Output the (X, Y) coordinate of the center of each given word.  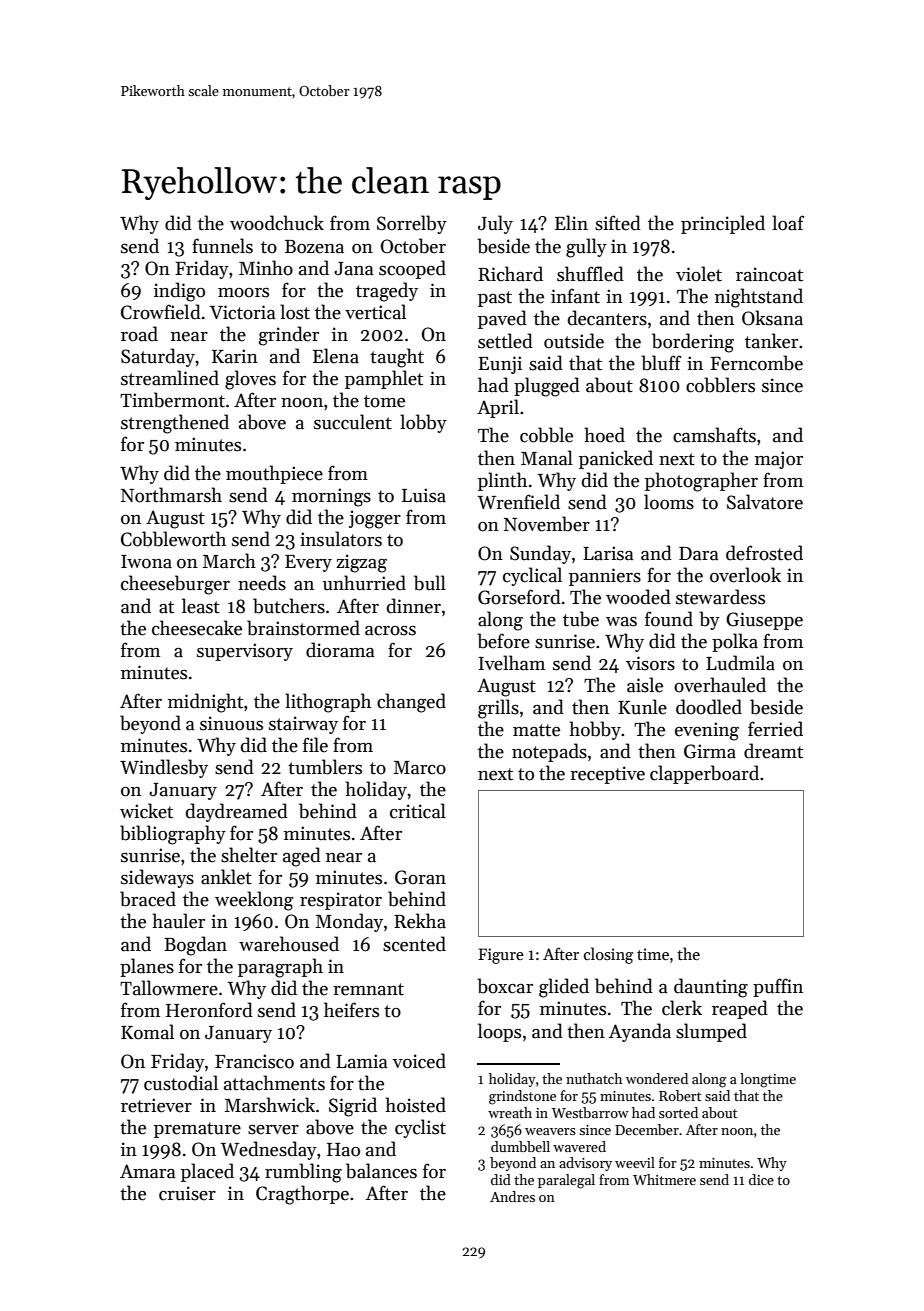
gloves (250, 380)
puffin (778, 987)
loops (499, 1032)
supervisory (245, 652)
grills (498, 709)
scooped (412, 269)
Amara (148, 1171)
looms (669, 502)
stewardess (720, 597)
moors (243, 293)
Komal (147, 1032)
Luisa (424, 495)
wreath (510, 1112)
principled (723, 224)
